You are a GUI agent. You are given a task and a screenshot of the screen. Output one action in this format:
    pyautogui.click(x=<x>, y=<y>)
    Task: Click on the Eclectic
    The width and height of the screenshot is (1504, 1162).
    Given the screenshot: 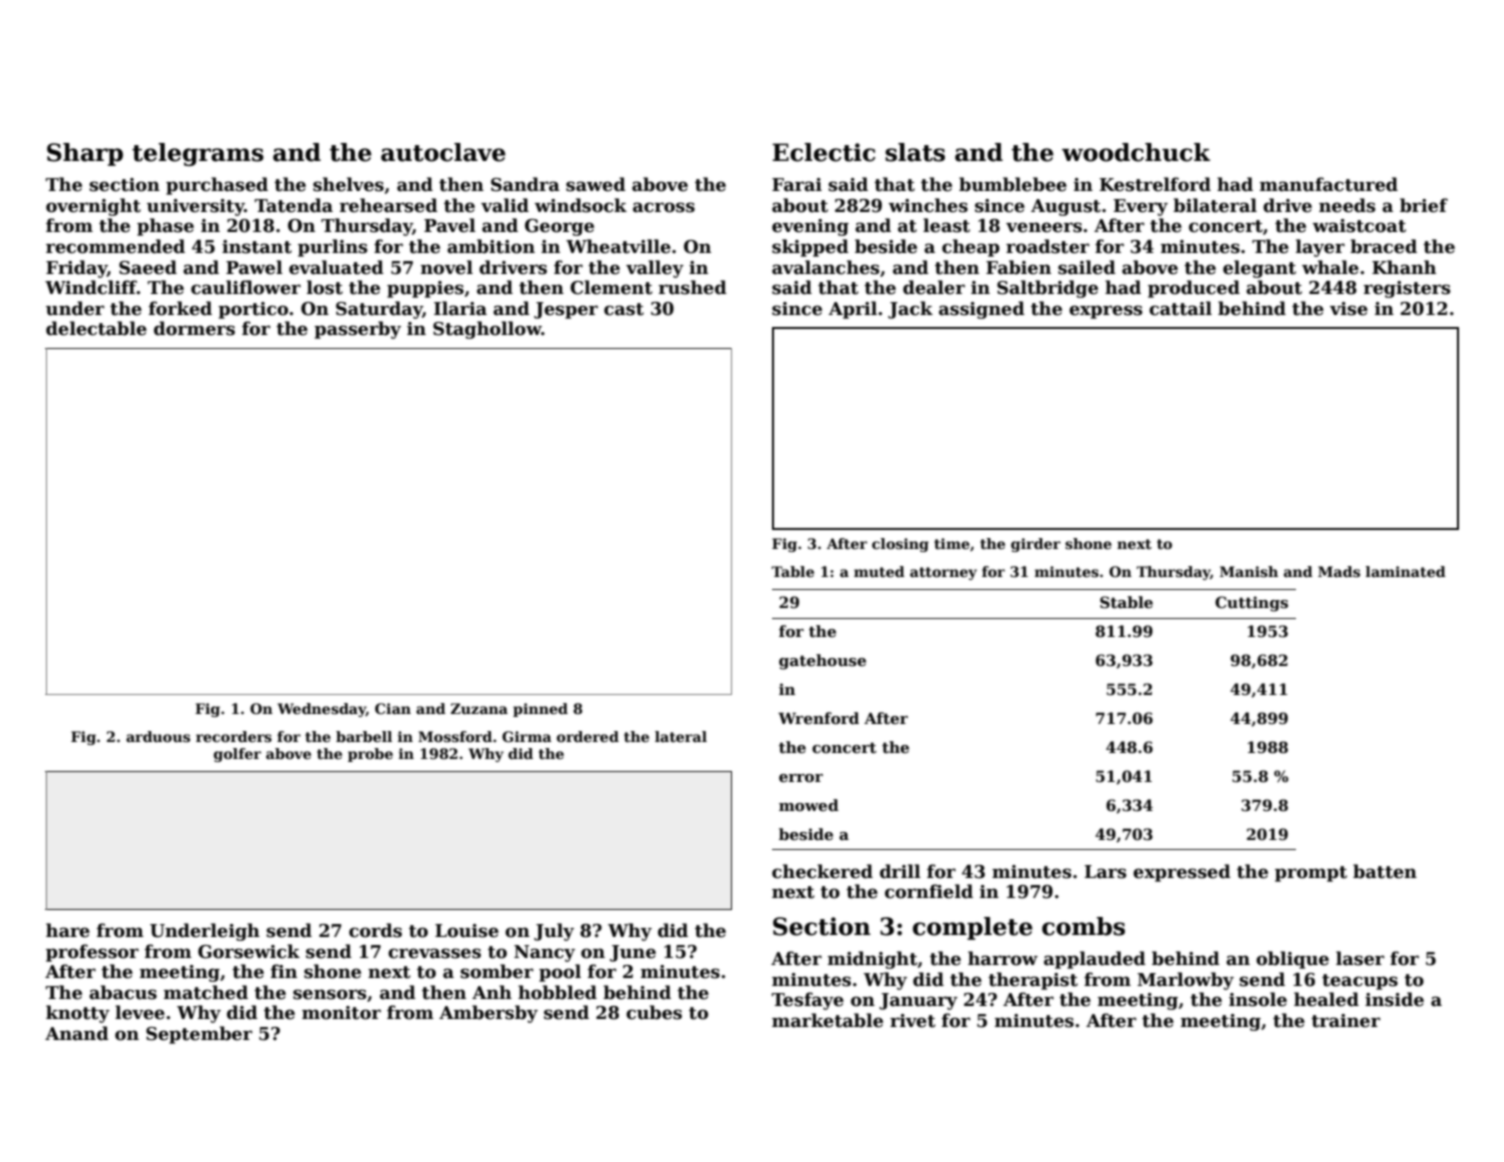 What is the action you would take?
    pyautogui.click(x=823, y=152)
